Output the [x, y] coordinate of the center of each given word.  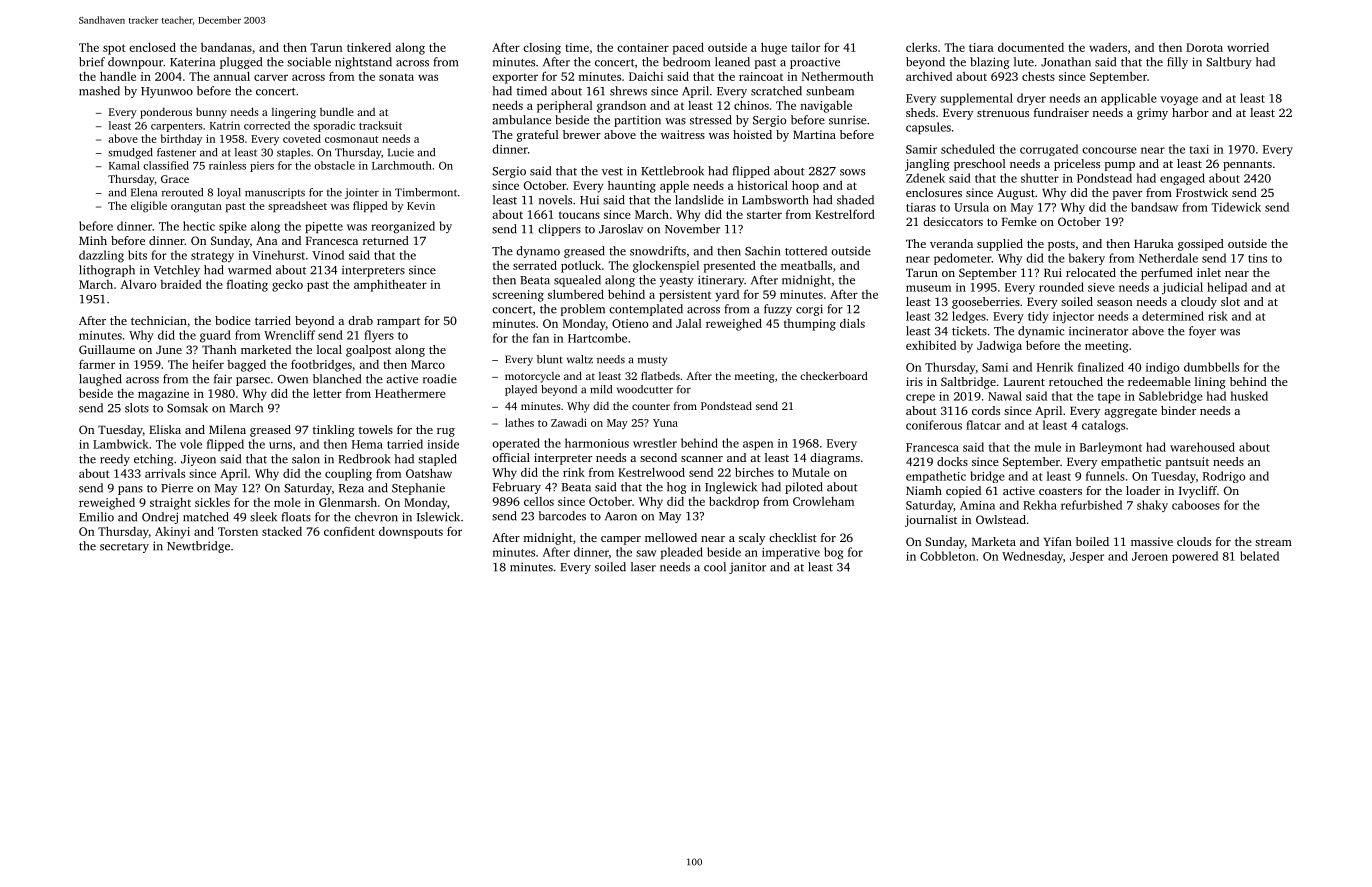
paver [1127, 195]
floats [296, 517]
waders [1108, 47]
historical [762, 185]
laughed [100, 380]
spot [114, 49]
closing [542, 49]
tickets [969, 331]
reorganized [403, 227]
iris [914, 381]
